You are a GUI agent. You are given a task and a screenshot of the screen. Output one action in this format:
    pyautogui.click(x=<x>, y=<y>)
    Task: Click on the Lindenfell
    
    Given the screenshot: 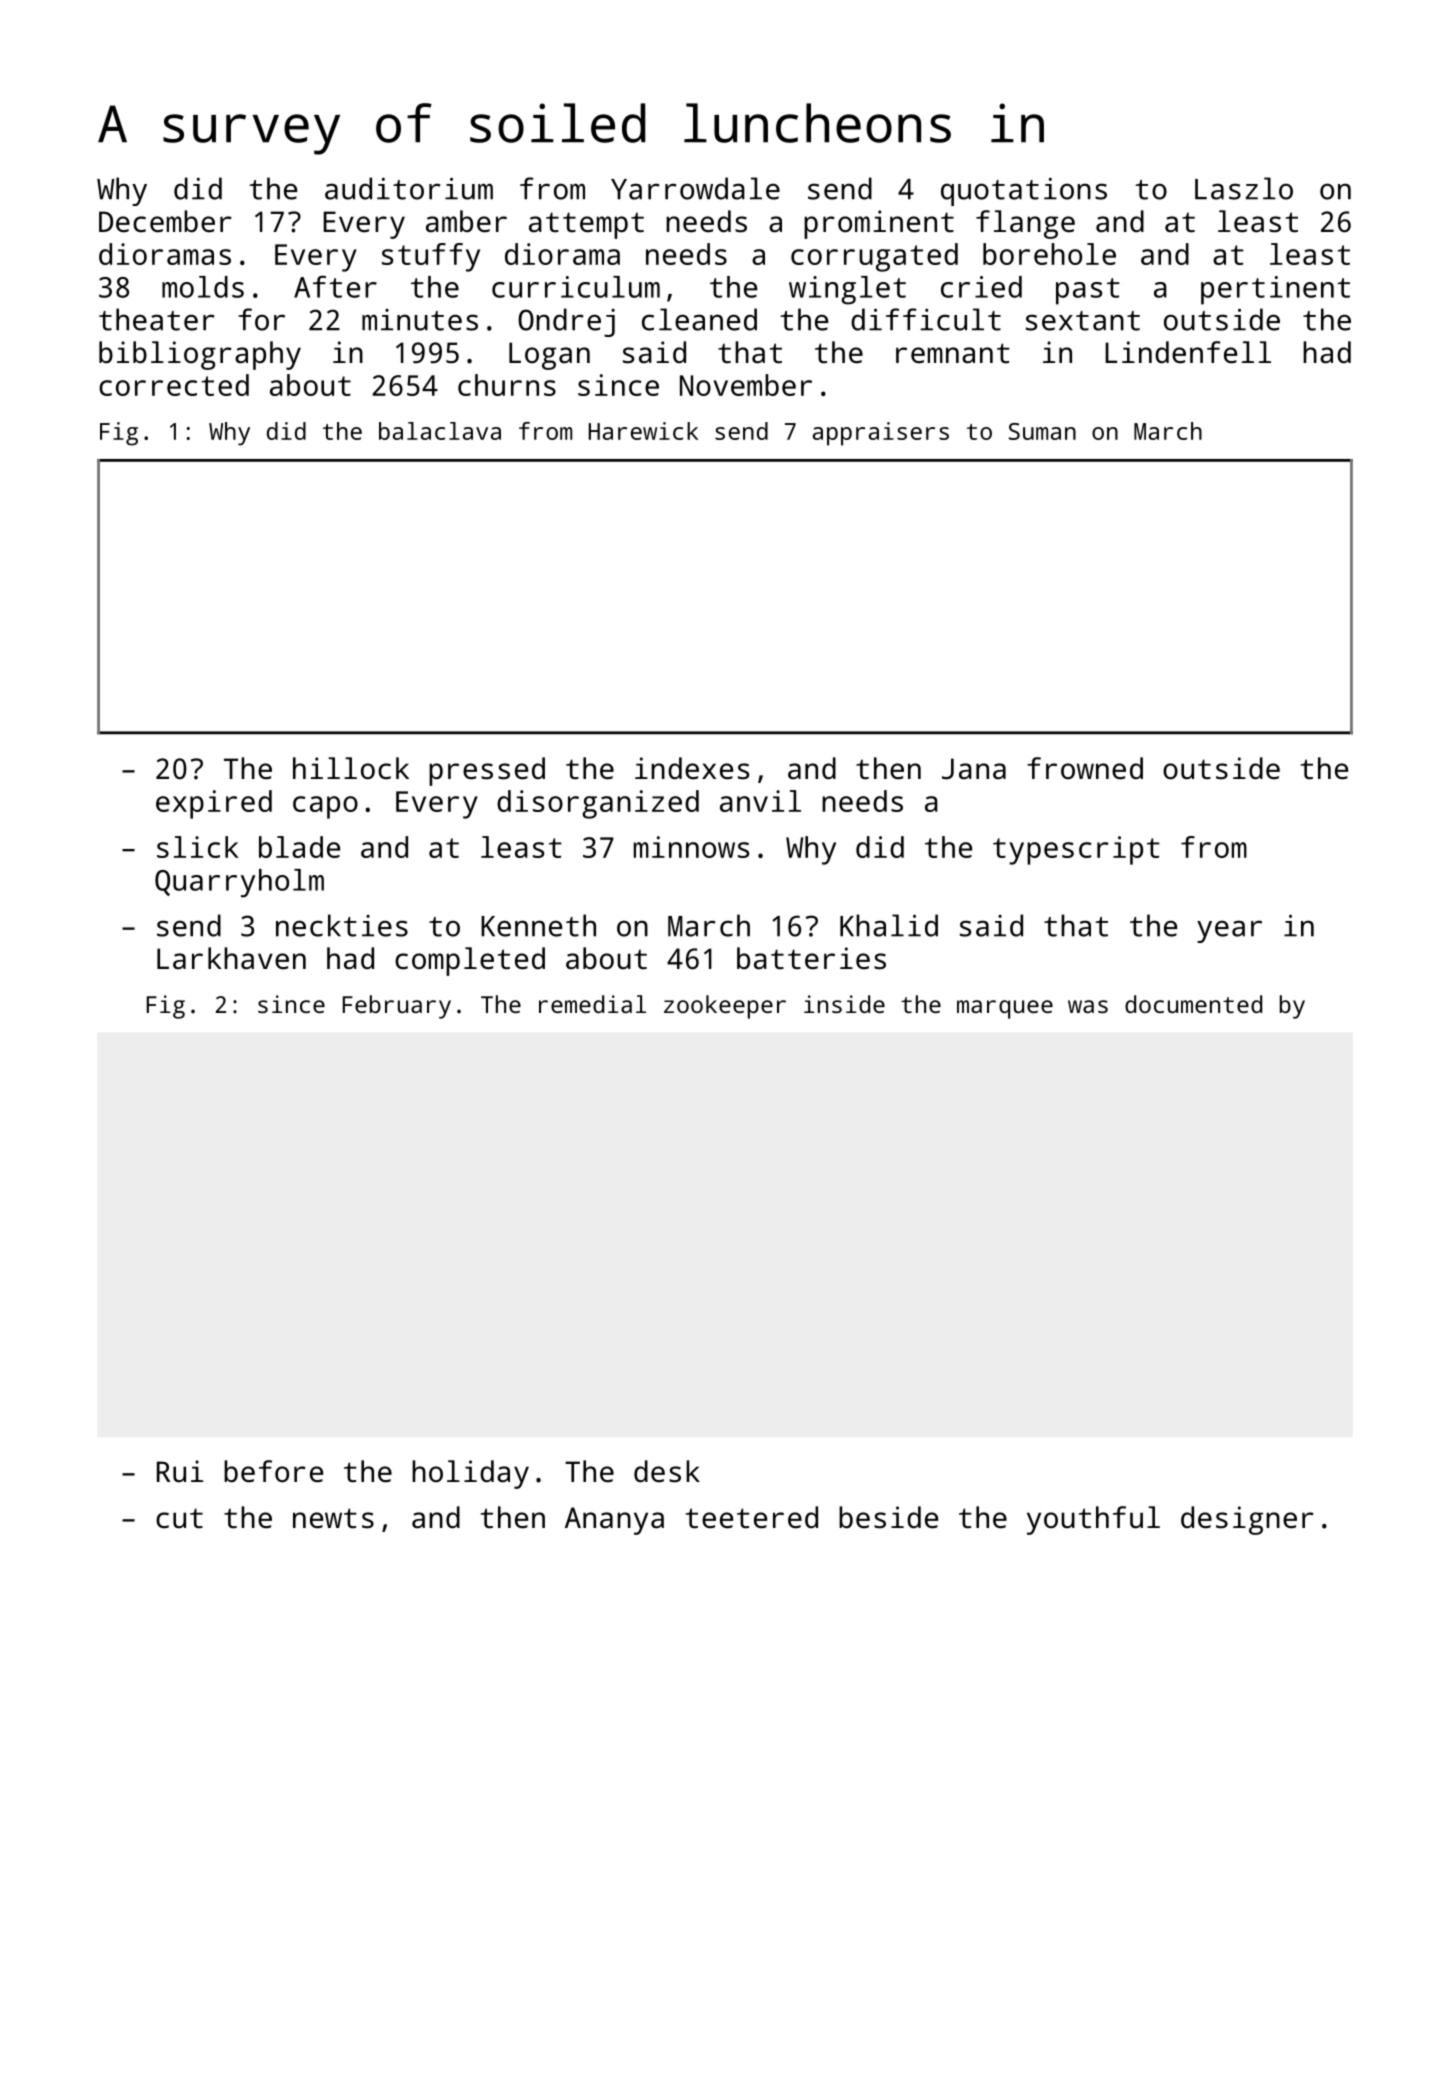 What is the action you would take?
    pyautogui.click(x=1188, y=352)
